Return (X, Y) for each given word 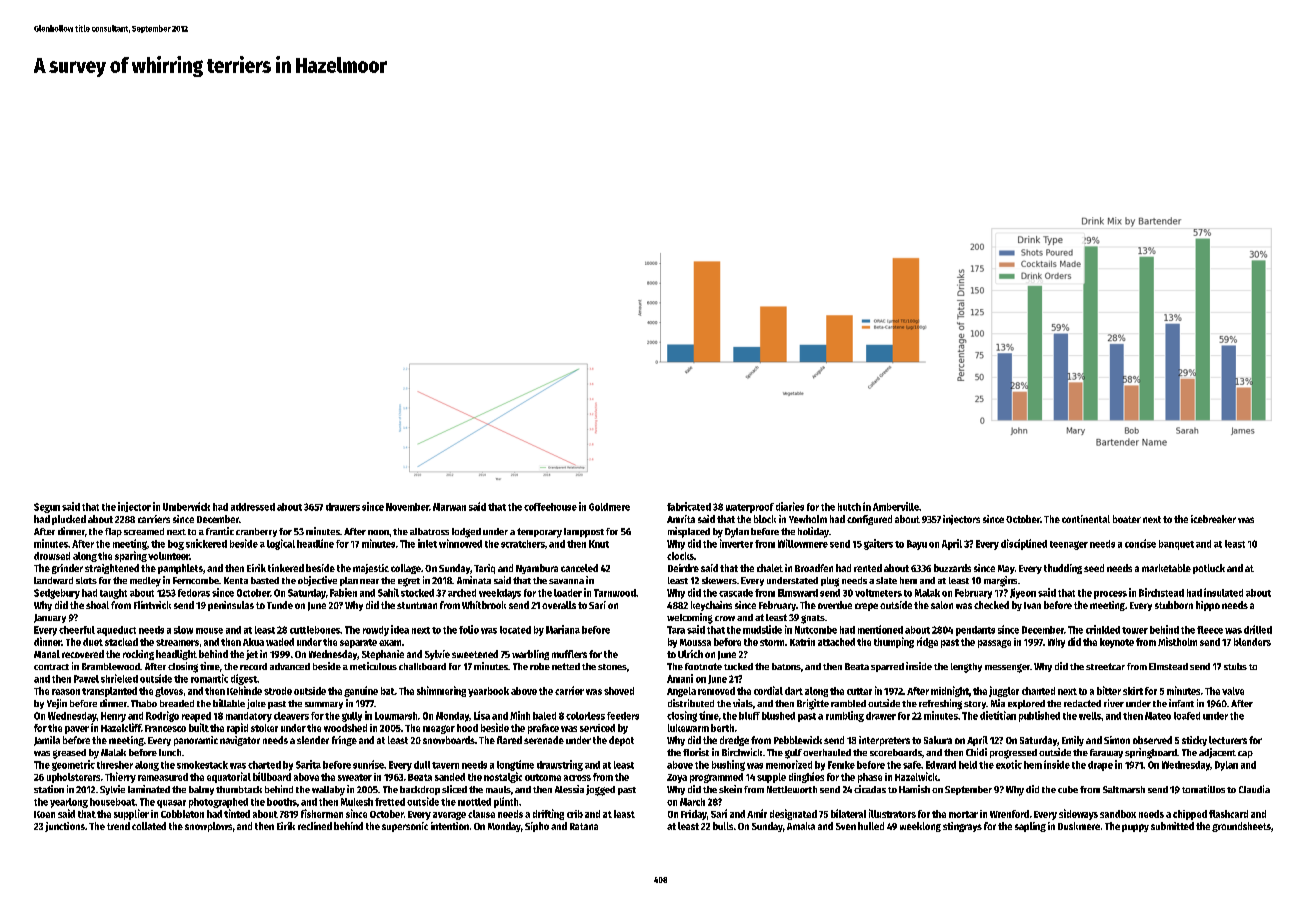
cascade (736, 593)
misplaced (689, 532)
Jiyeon (1023, 593)
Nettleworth (792, 789)
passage (994, 644)
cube (1068, 789)
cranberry (256, 532)
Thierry (120, 777)
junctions (65, 827)
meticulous (373, 666)
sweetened (475, 654)
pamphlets (180, 569)
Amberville (896, 506)
